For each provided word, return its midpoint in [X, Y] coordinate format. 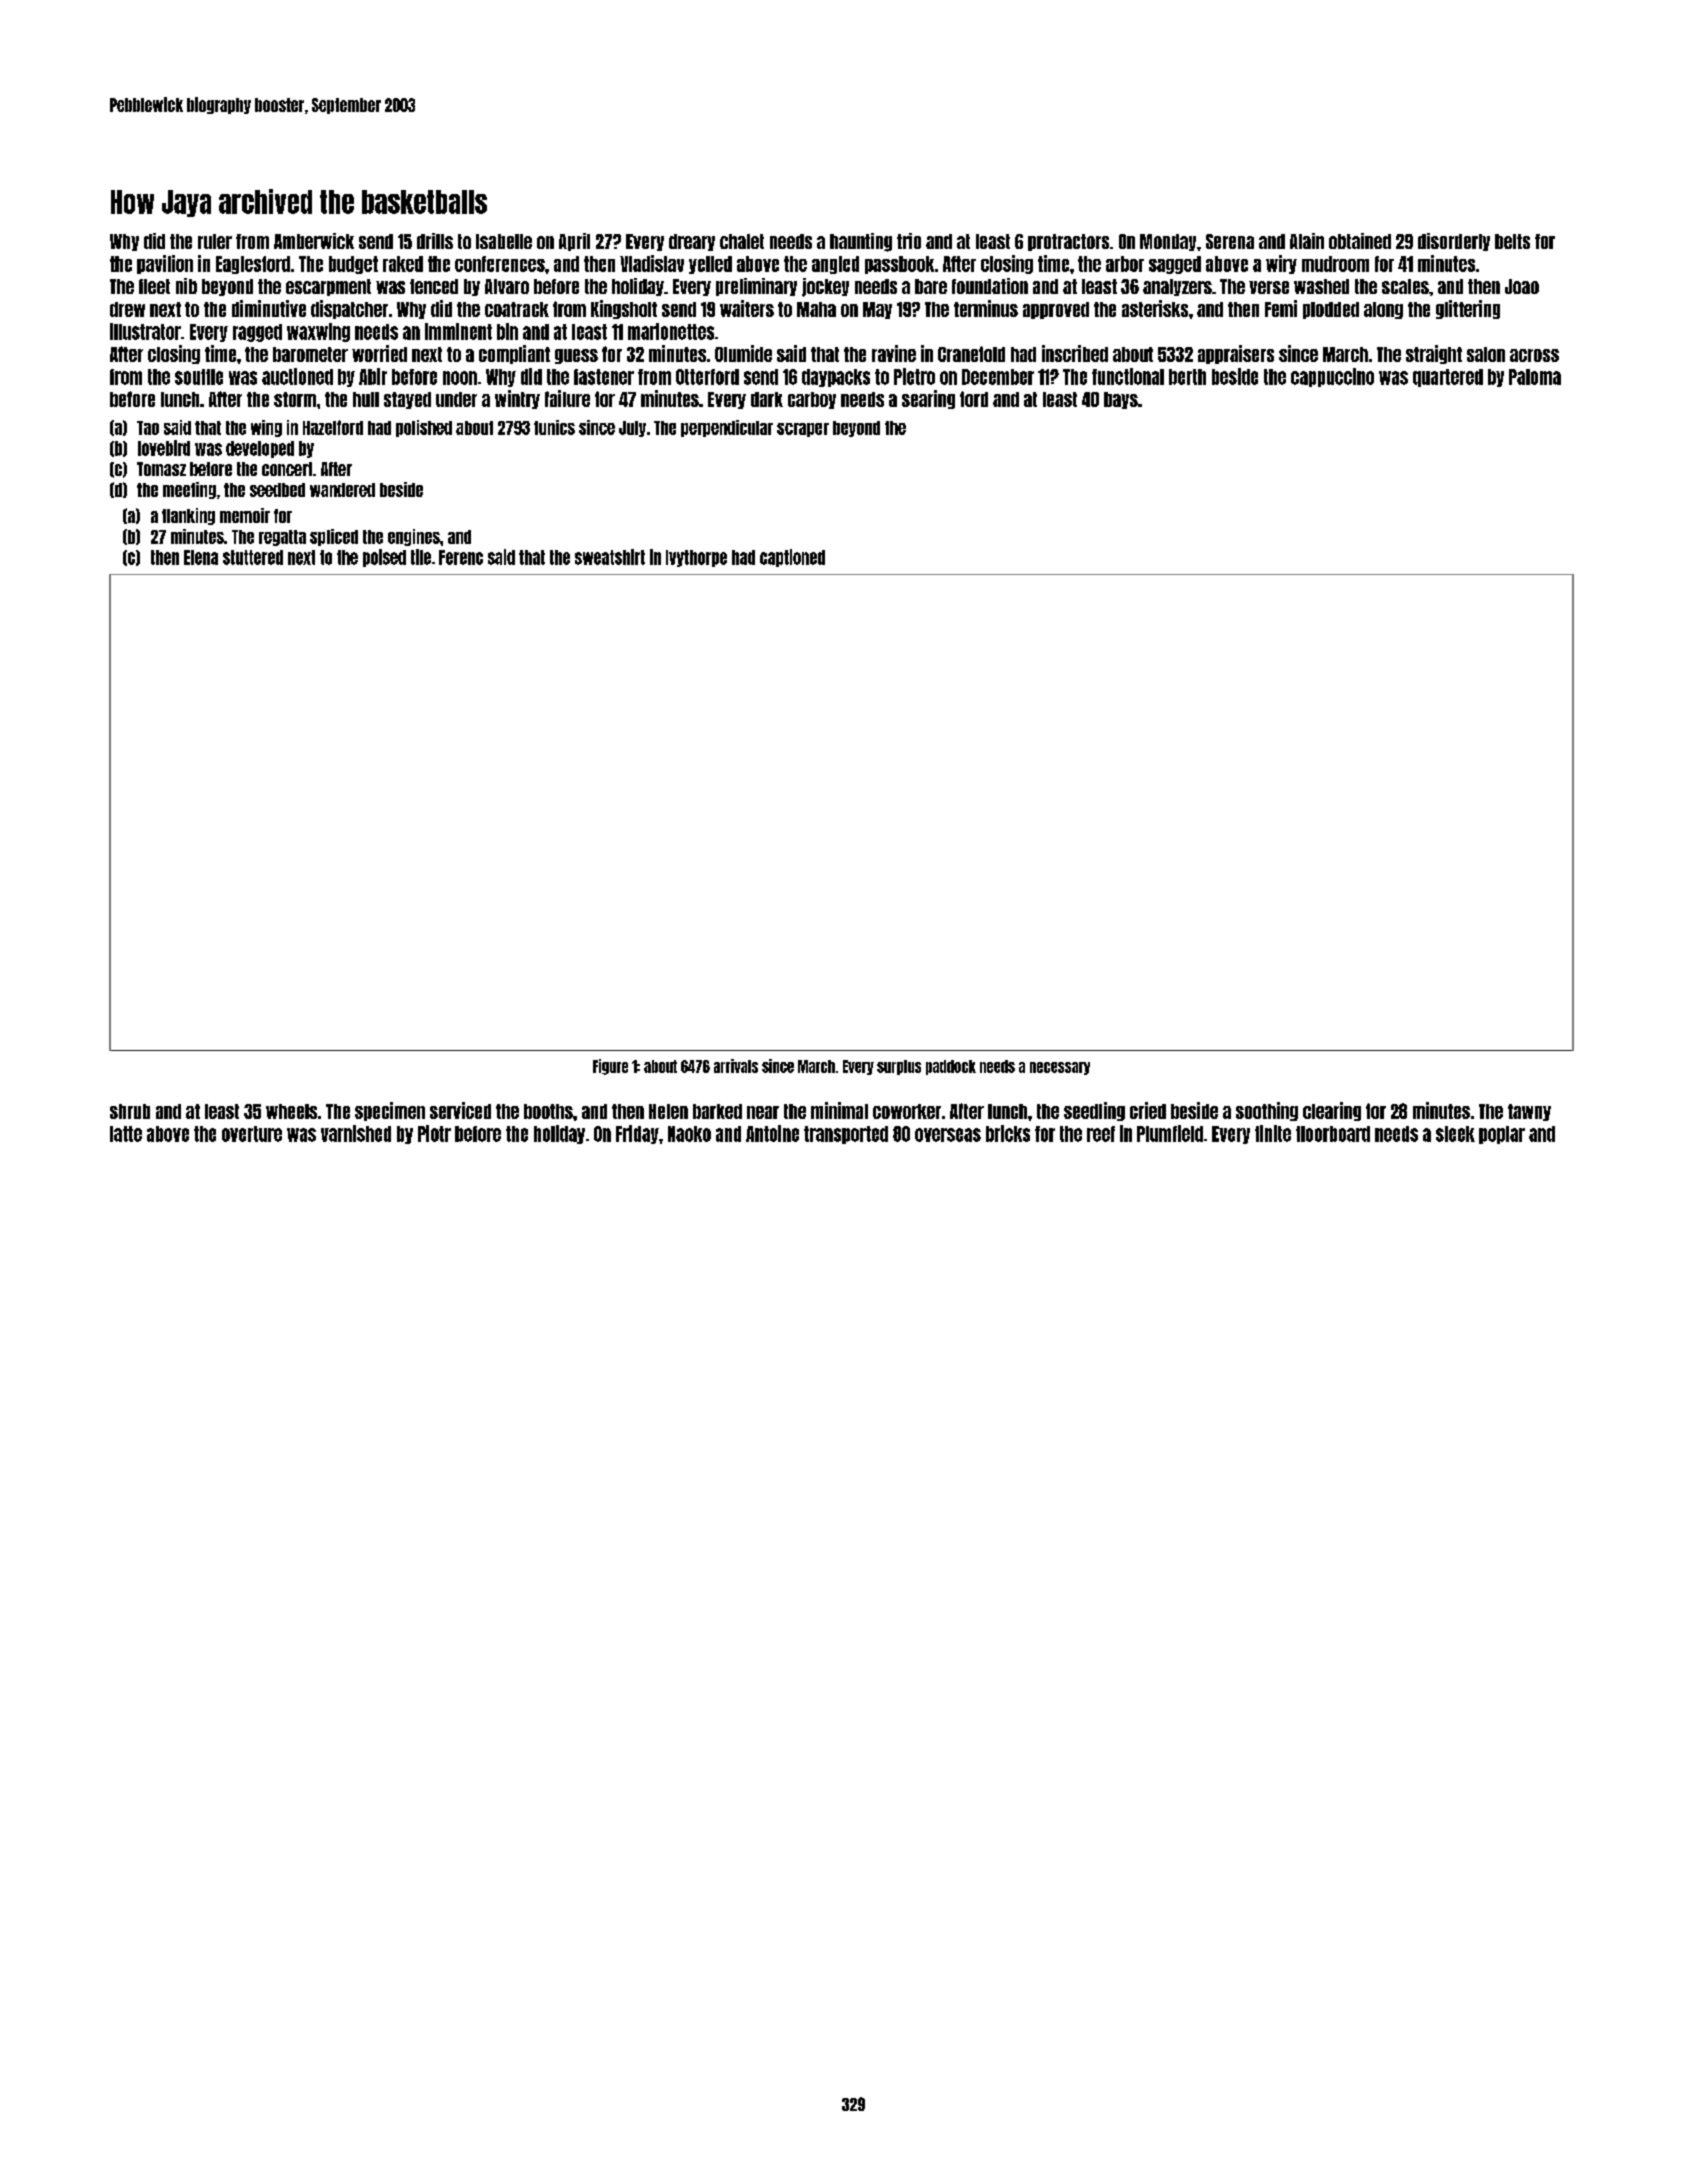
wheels [291, 1111]
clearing [1332, 1111]
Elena [201, 557]
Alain [1307, 241]
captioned [792, 558]
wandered [342, 490]
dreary [692, 242]
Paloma [1535, 377]
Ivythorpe [696, 558]
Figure [610, 1067]
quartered [1448, 378]
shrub [130, 1111]
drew [127, 309]
